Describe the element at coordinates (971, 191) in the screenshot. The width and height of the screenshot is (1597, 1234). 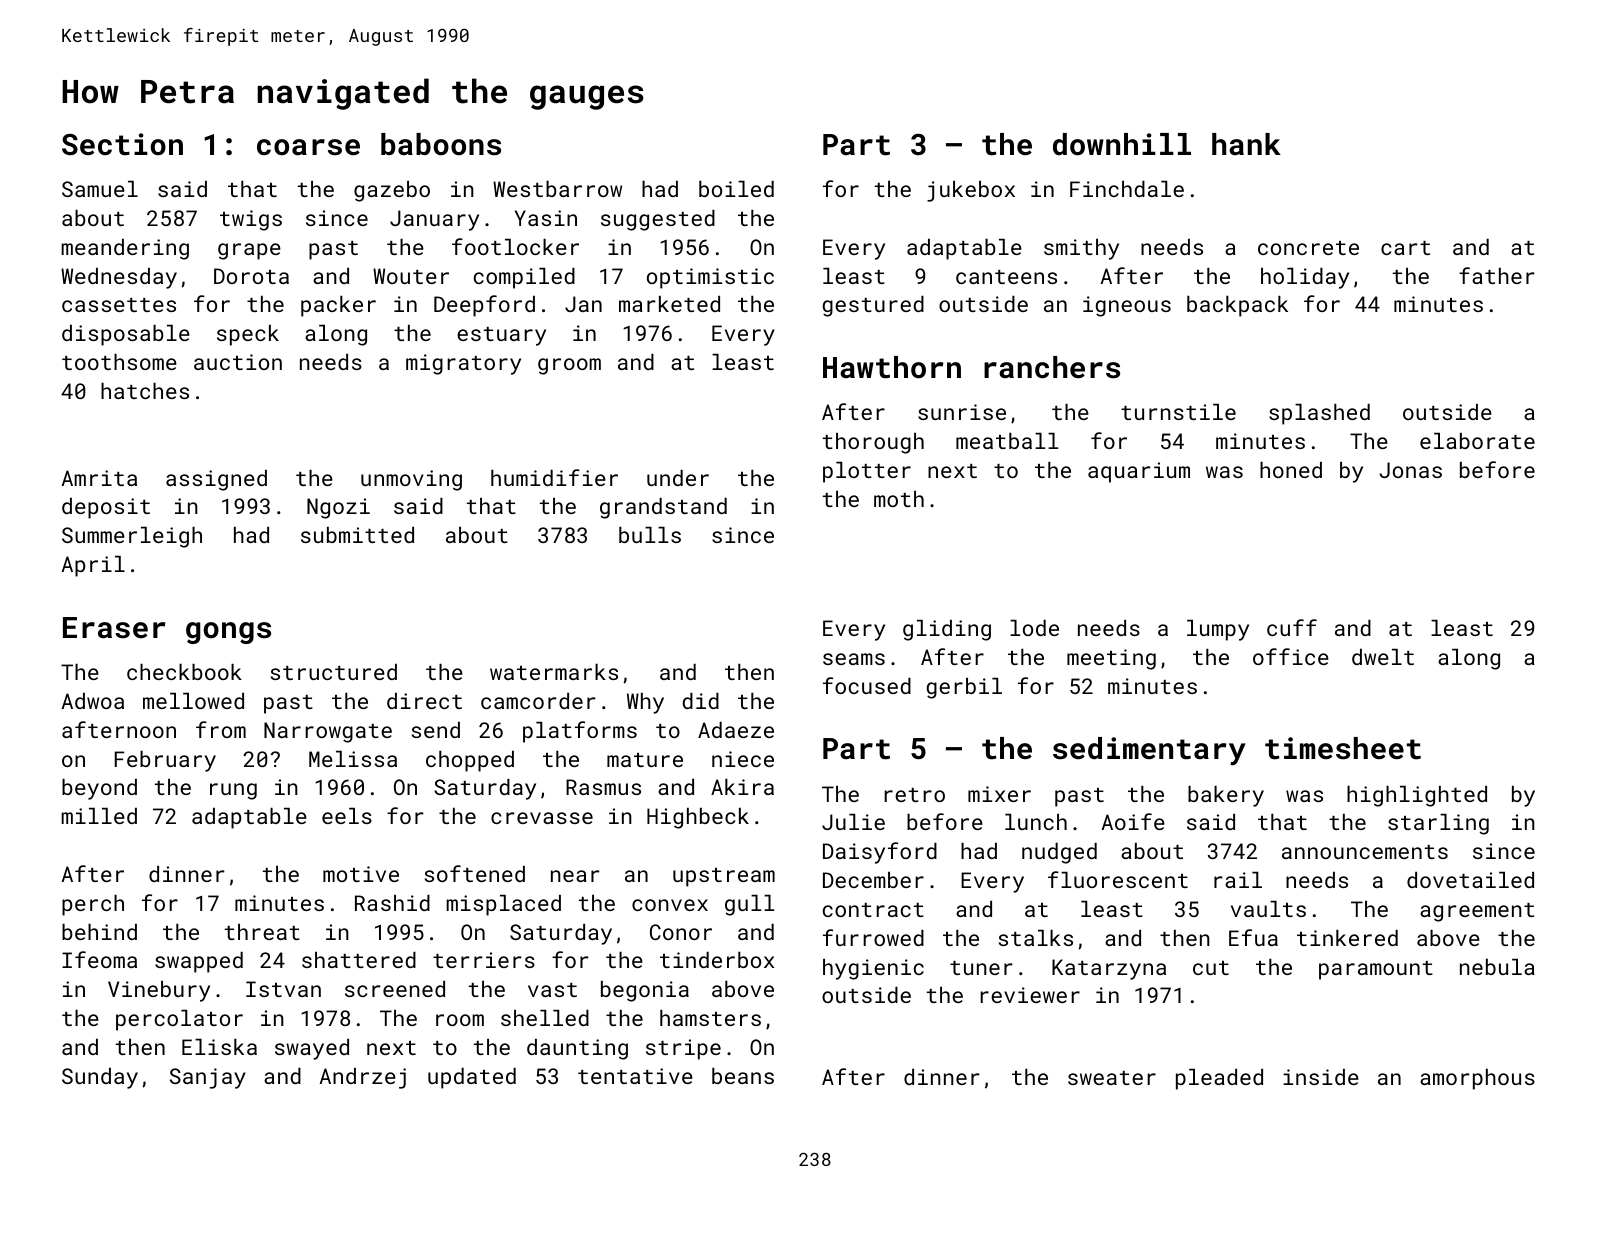
I see `jukebox` at that location.
